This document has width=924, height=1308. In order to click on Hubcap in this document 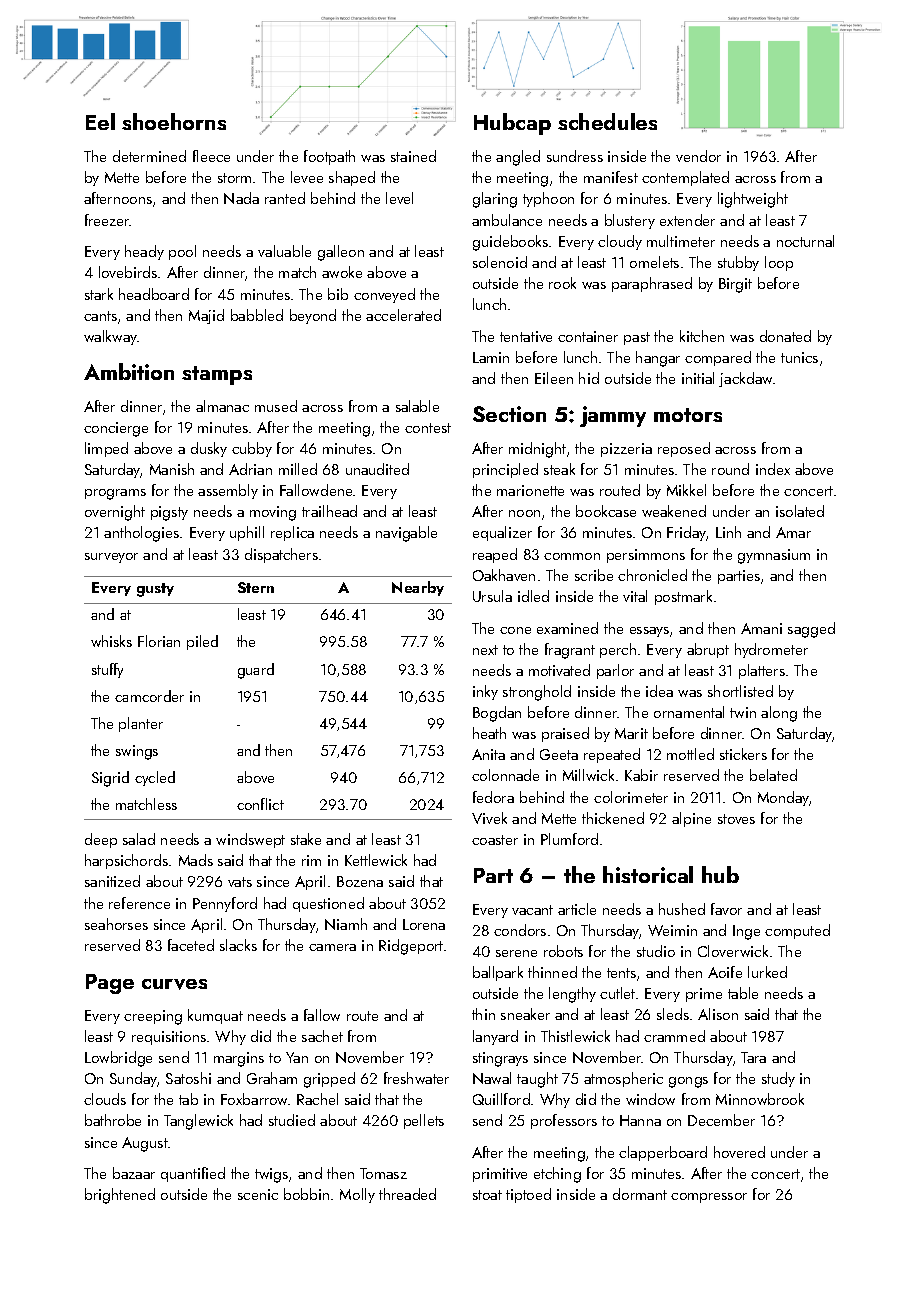, I will do `click(512, 124)`.
